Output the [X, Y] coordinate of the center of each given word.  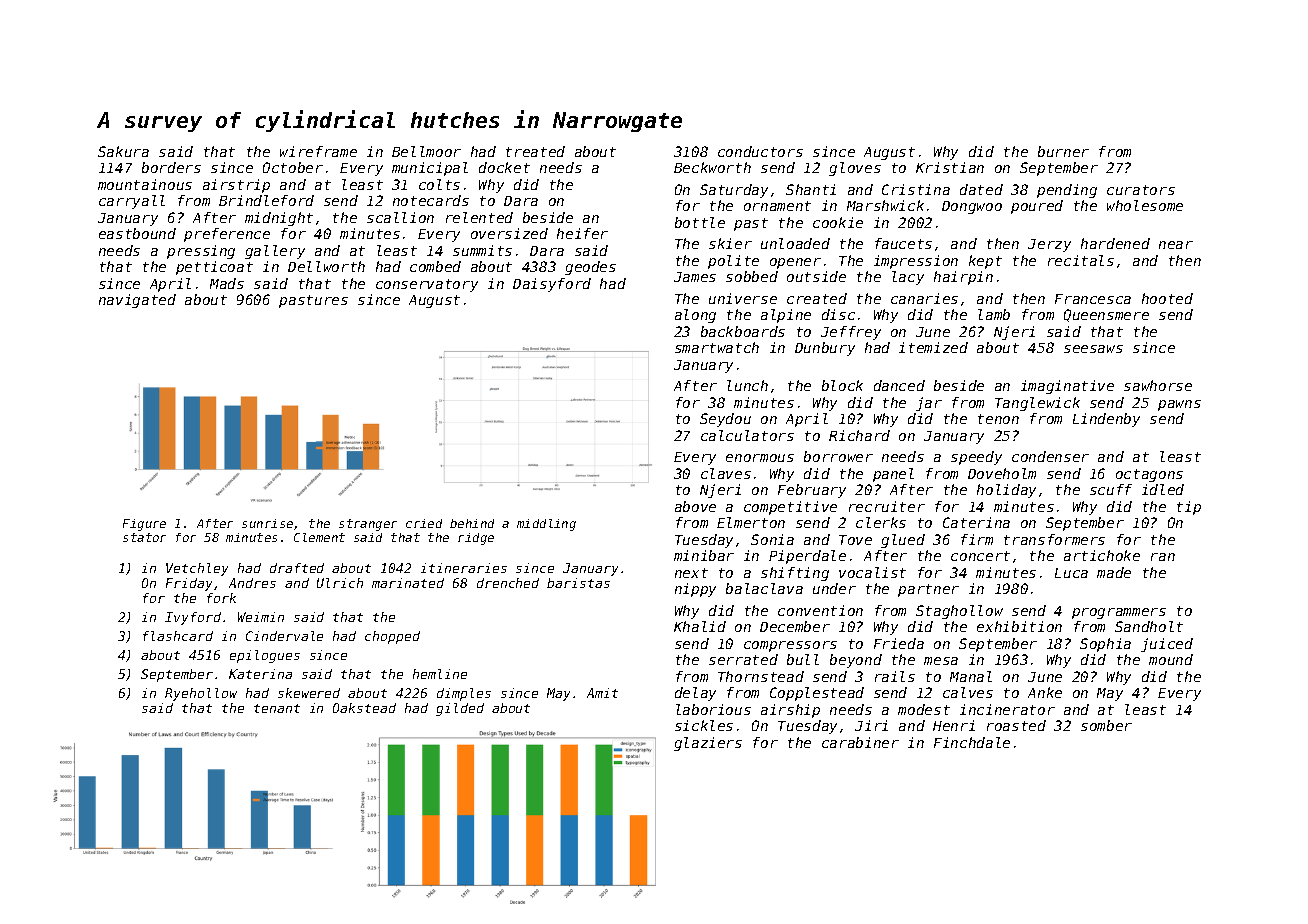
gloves [855, 169]
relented [479, 217]
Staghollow [959, 612]
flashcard [178, 636]
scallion [400, 217]
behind [472, 523]
